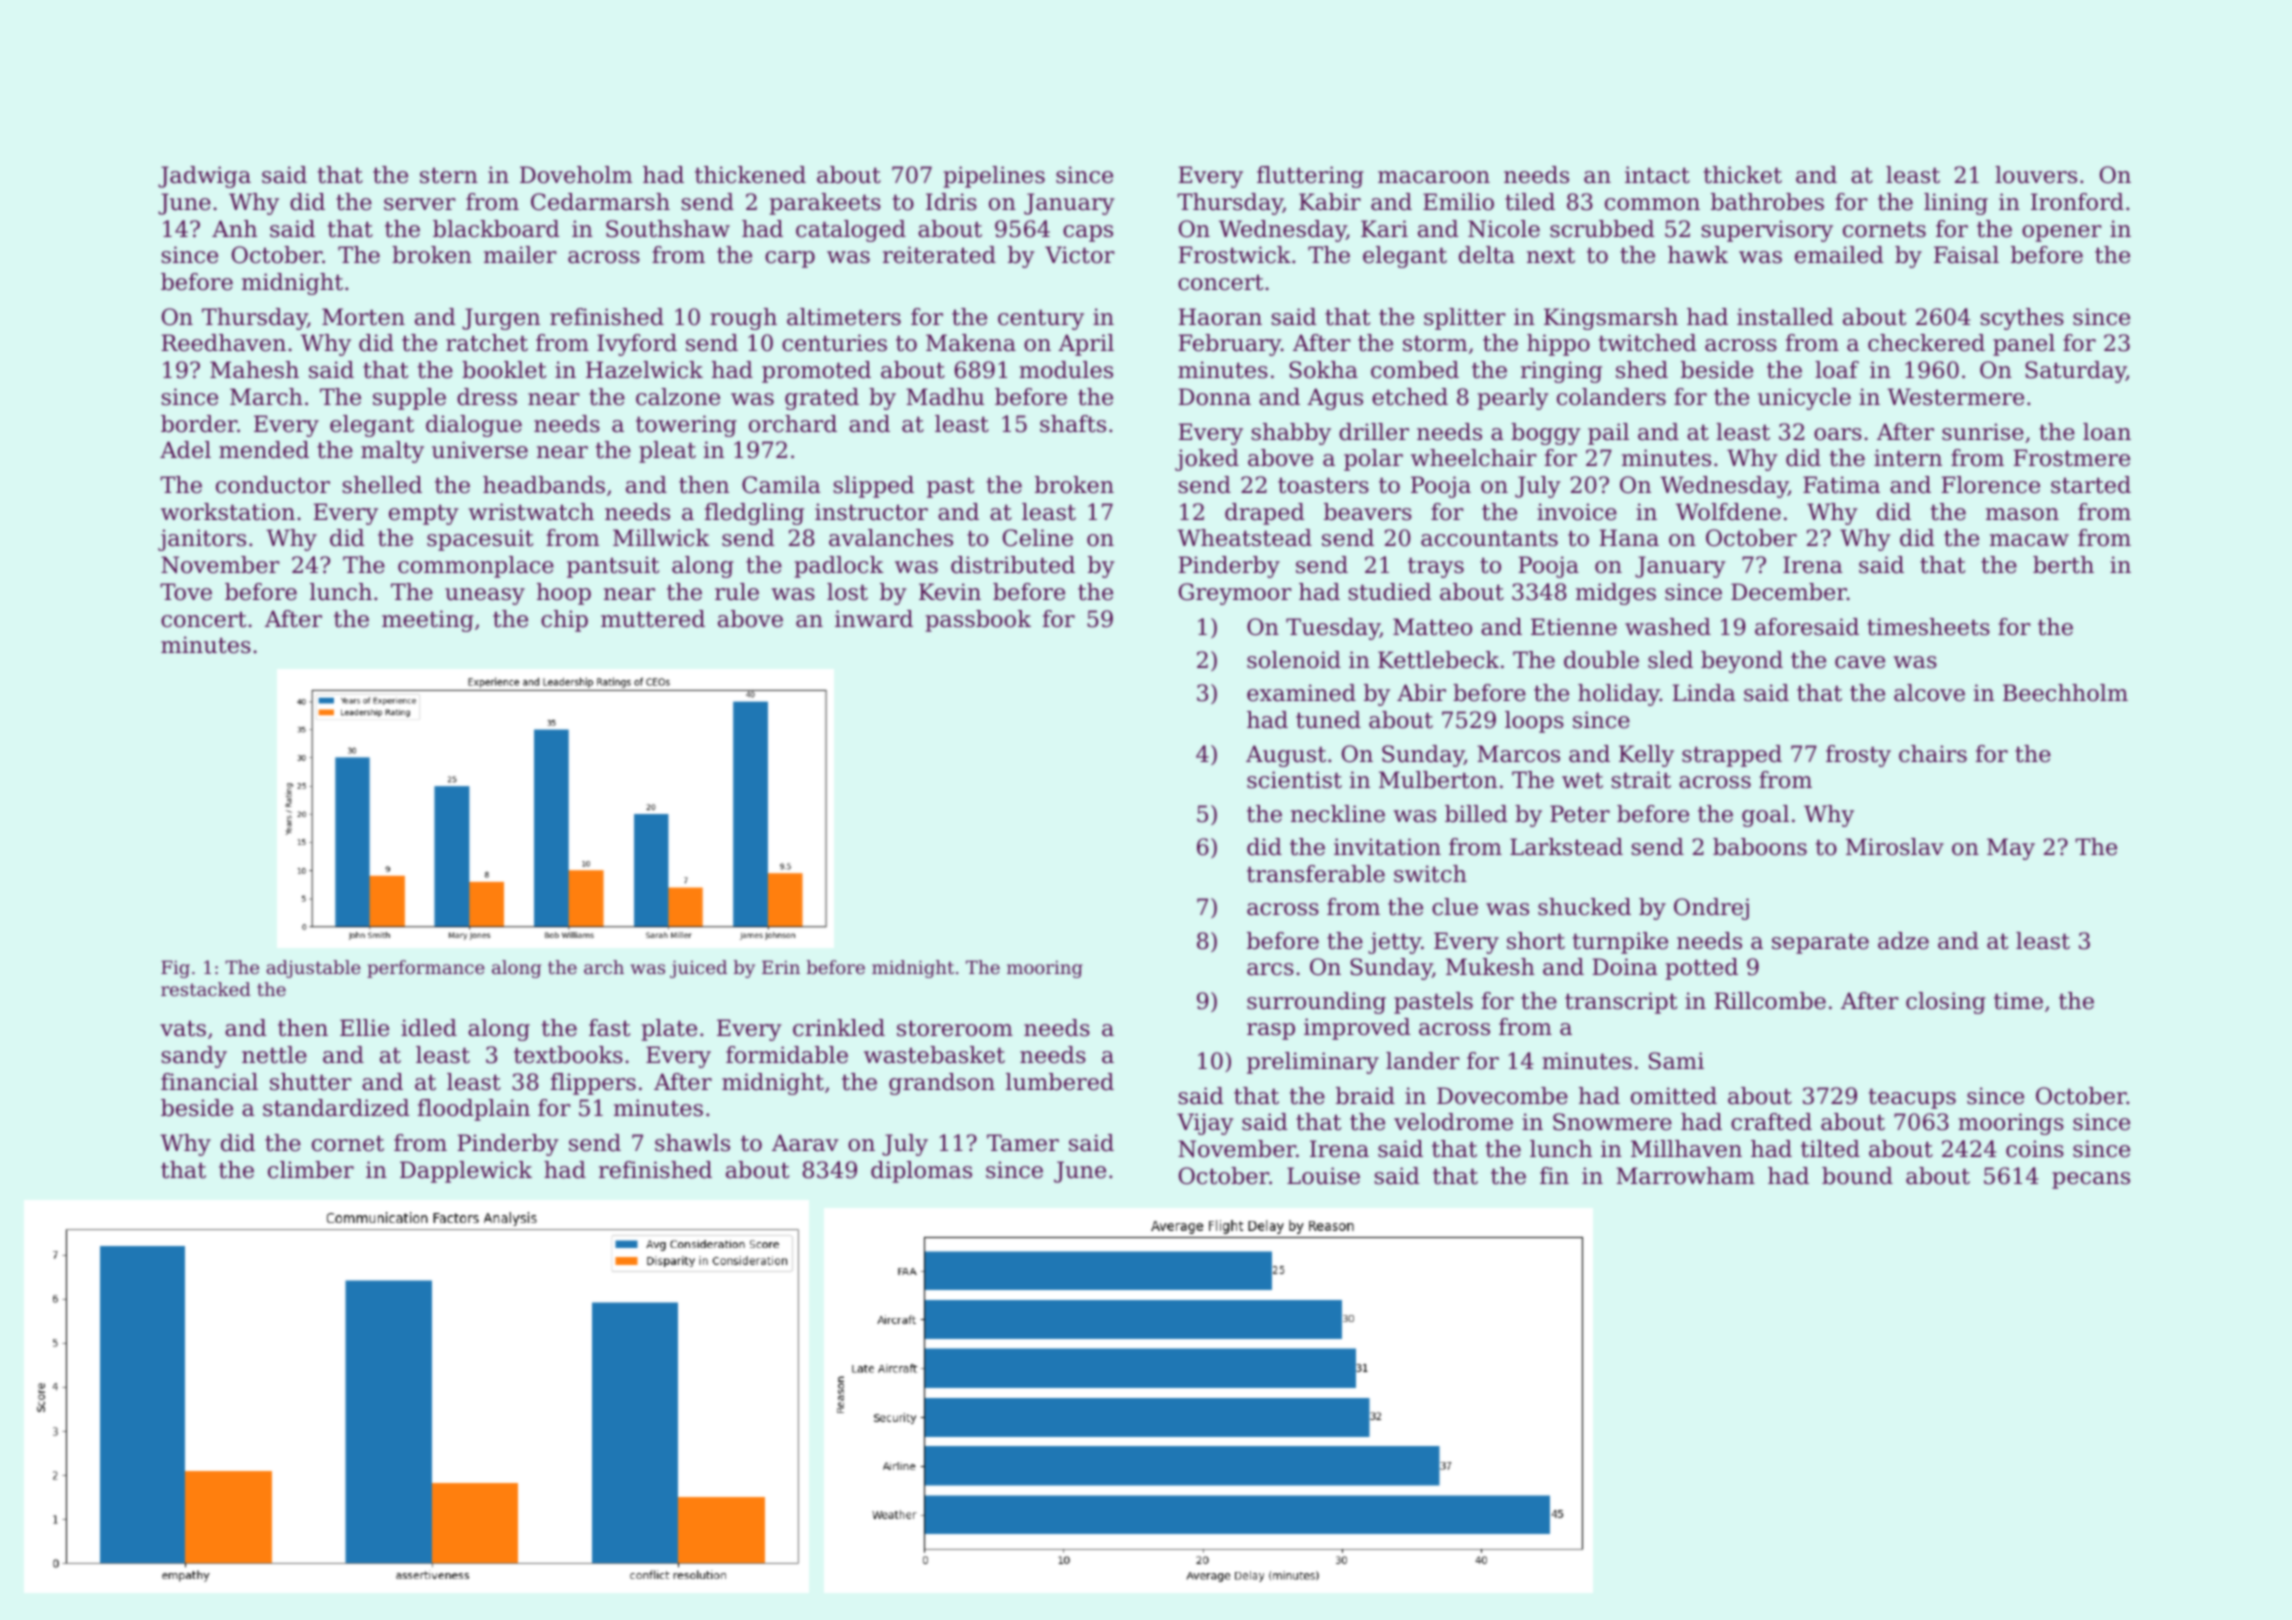 The width and height of the document is (2292, 1620). I want to click on Jadwiga, so click(204, 177).
